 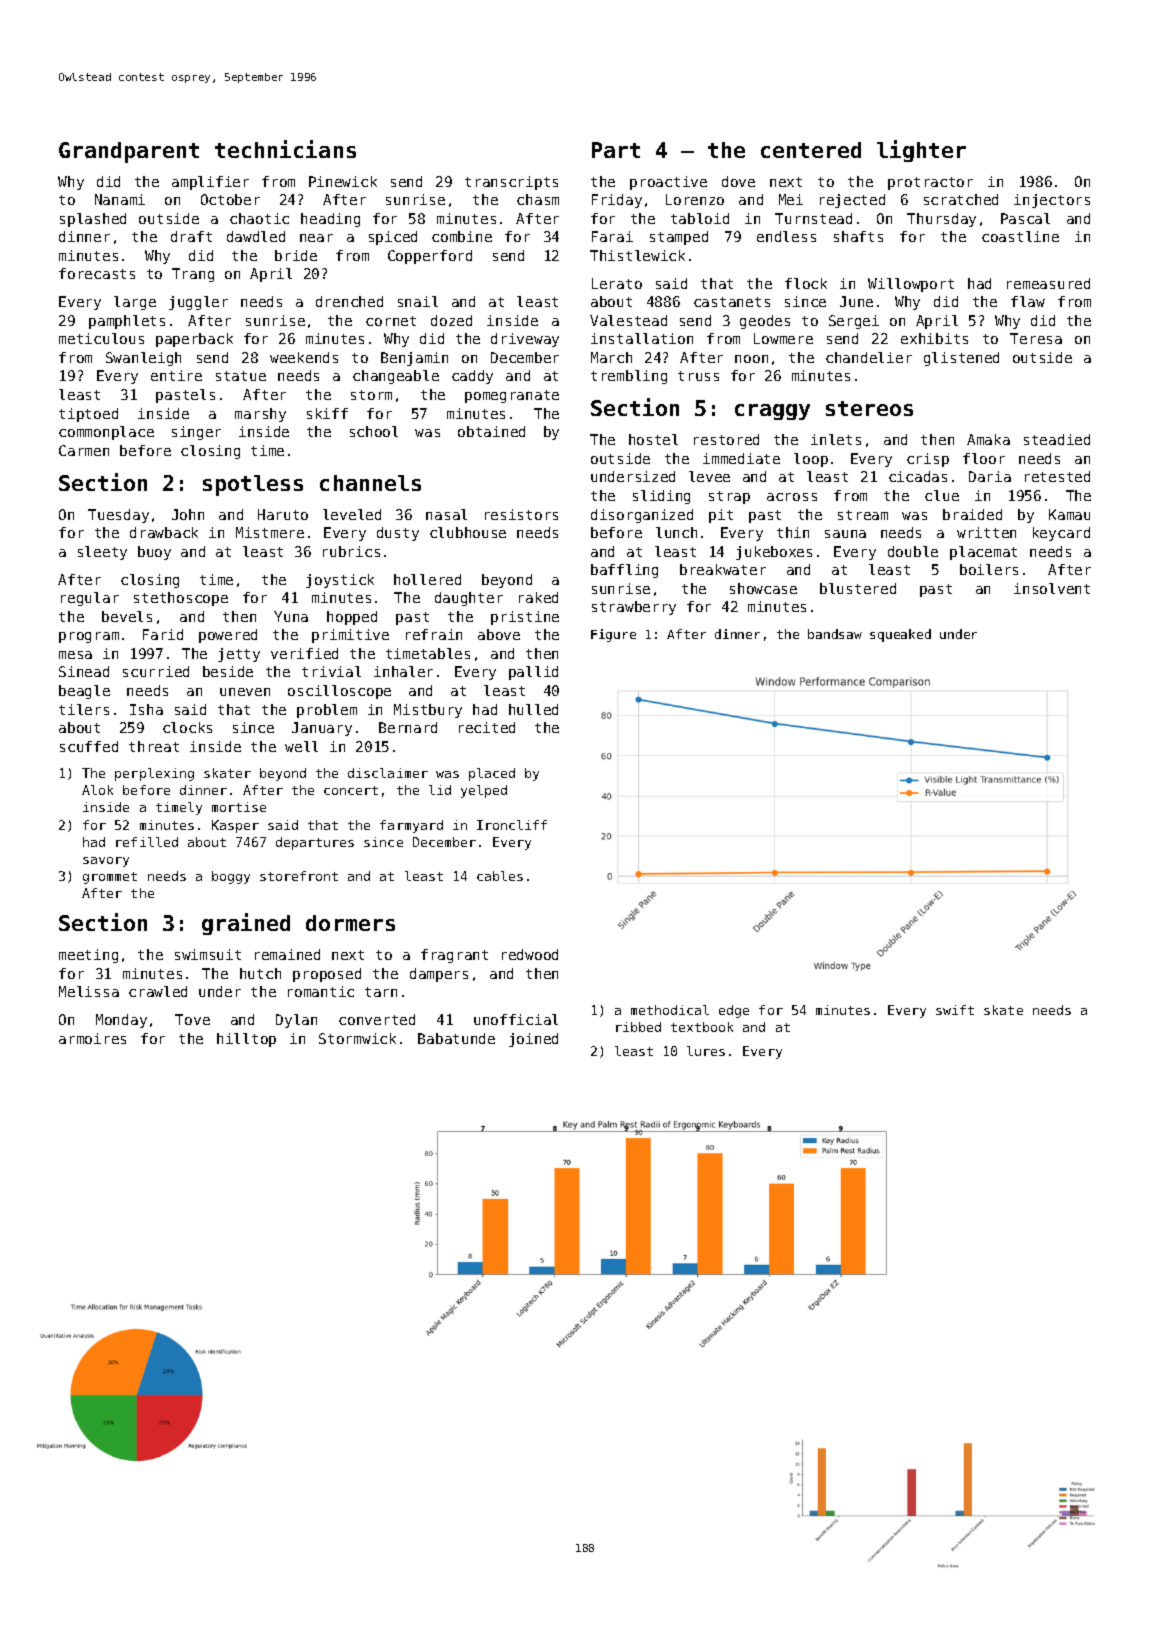 What do you see at coordinates (628, 320) in the screenshot?
I see `Valestead` at bounding box center [628, 320].
